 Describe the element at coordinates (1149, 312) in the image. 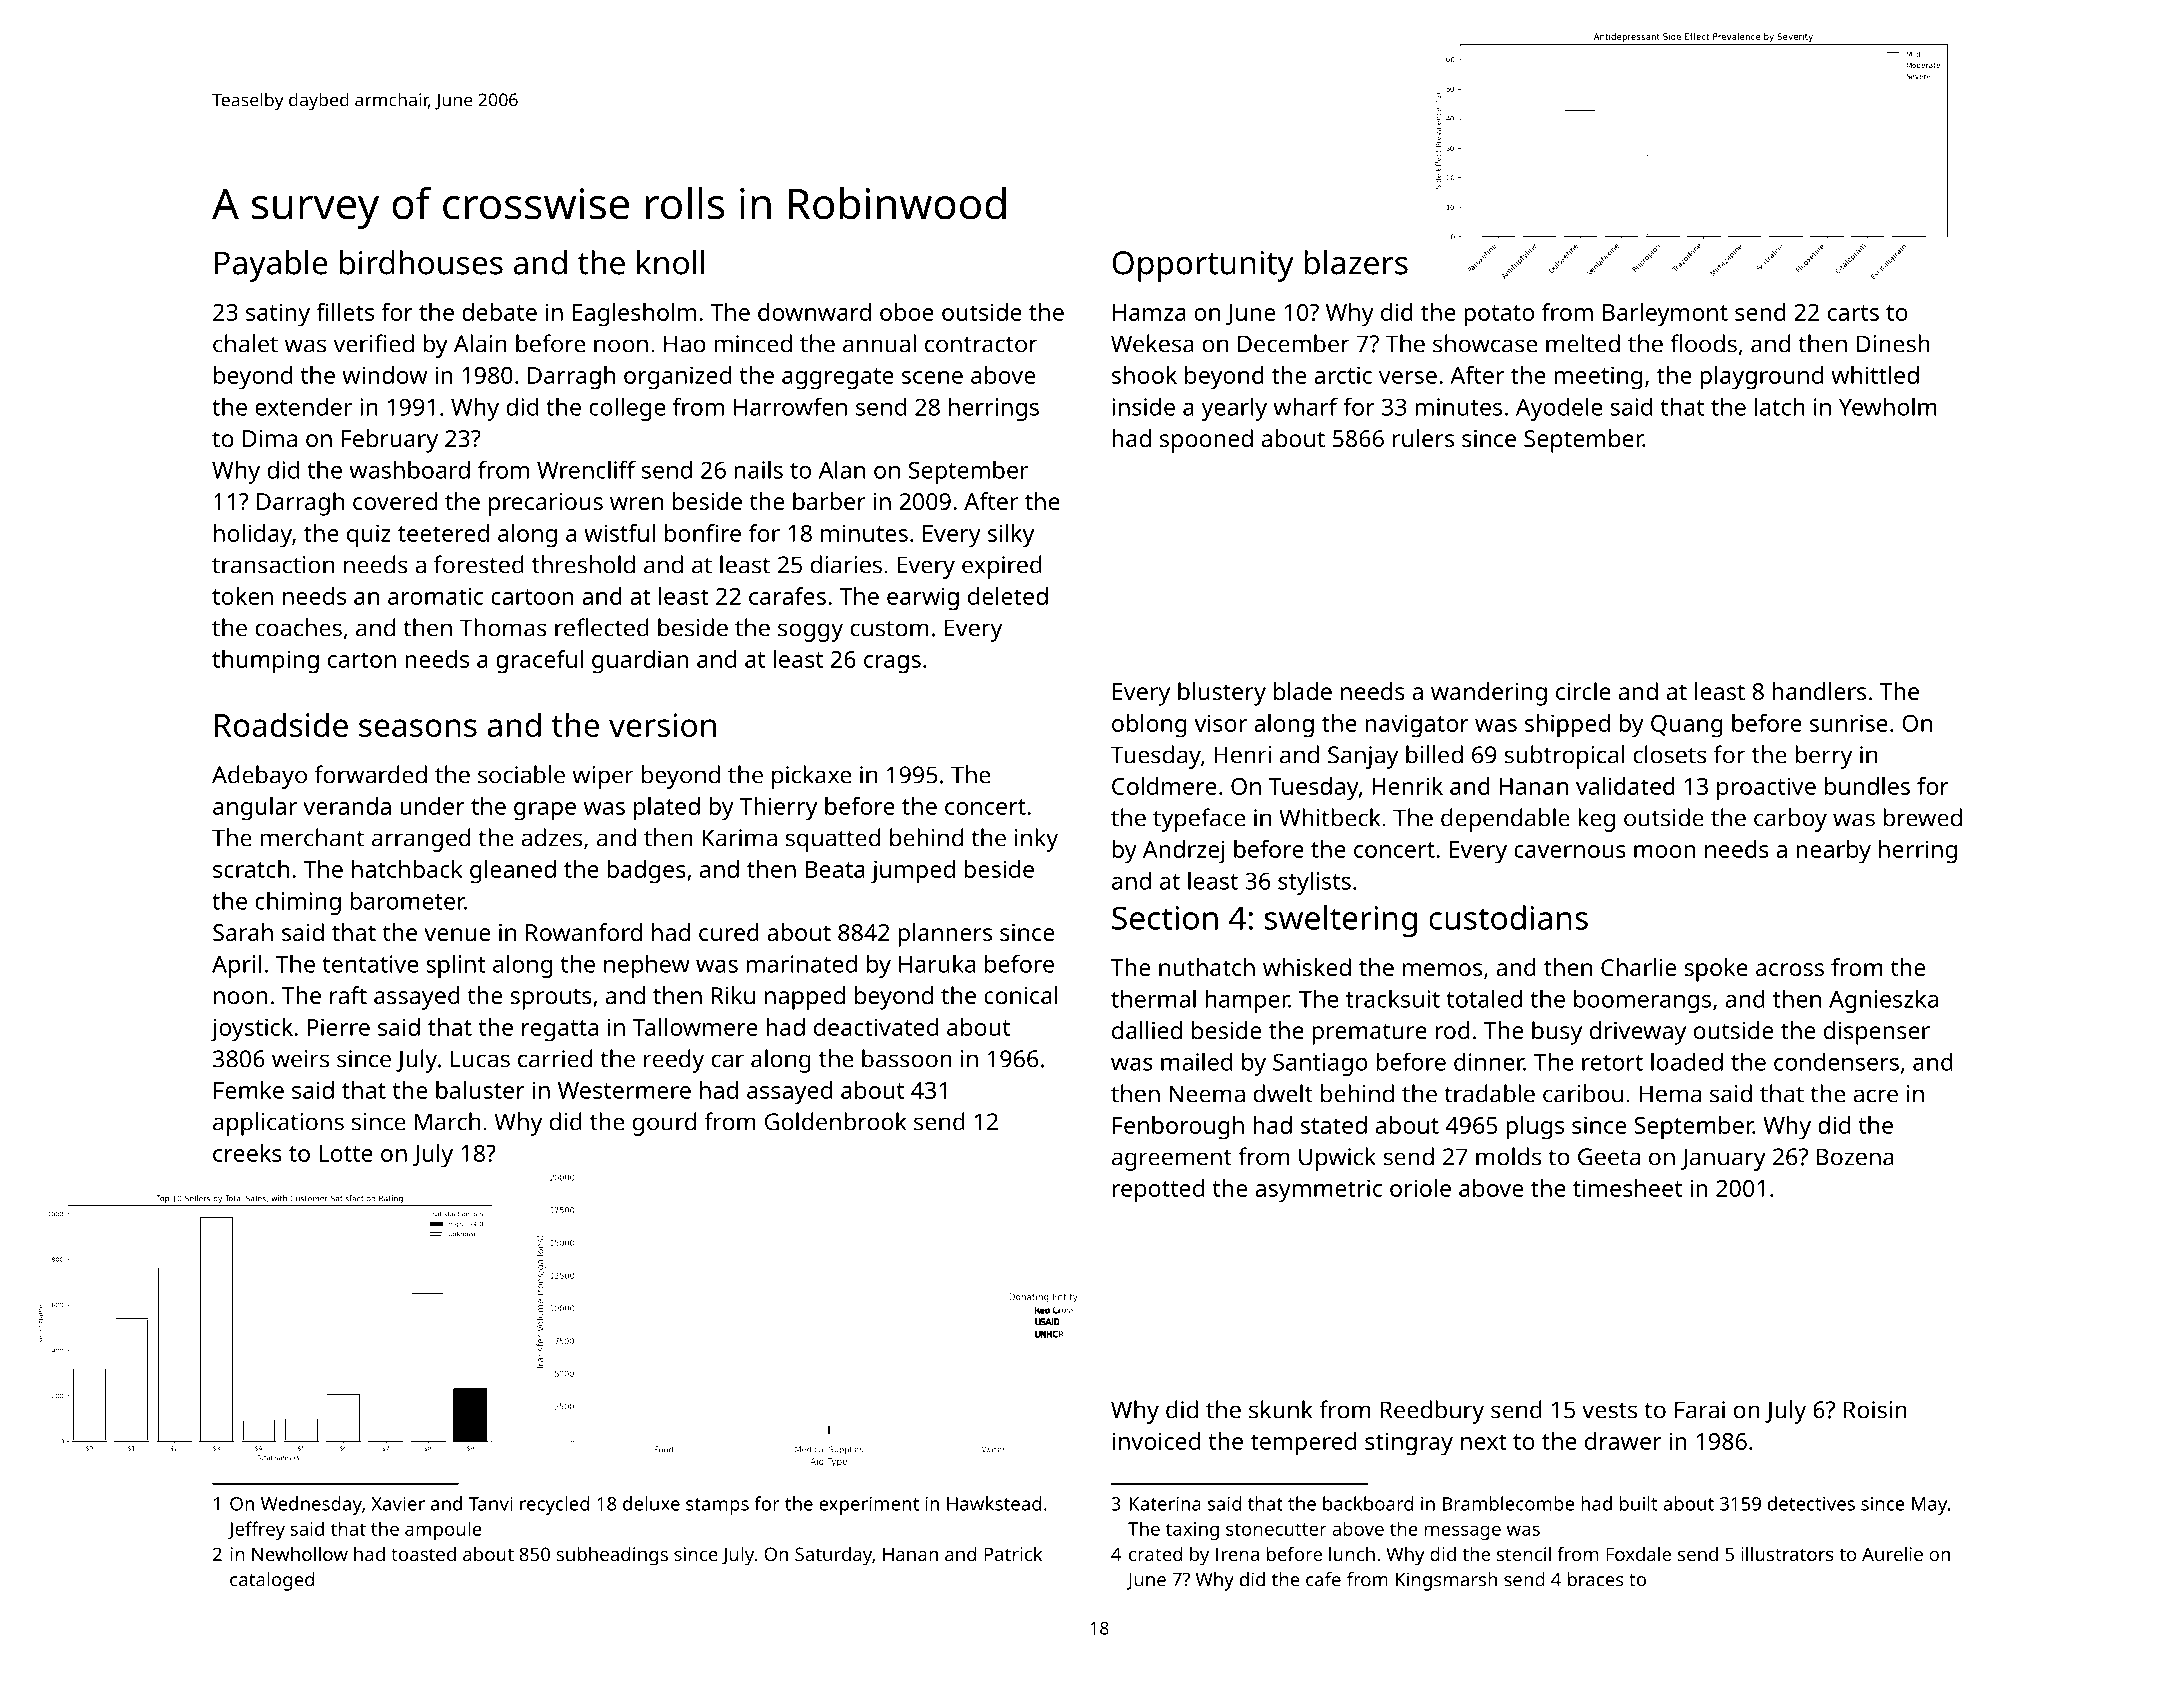

I see `Hamza` at that location.
